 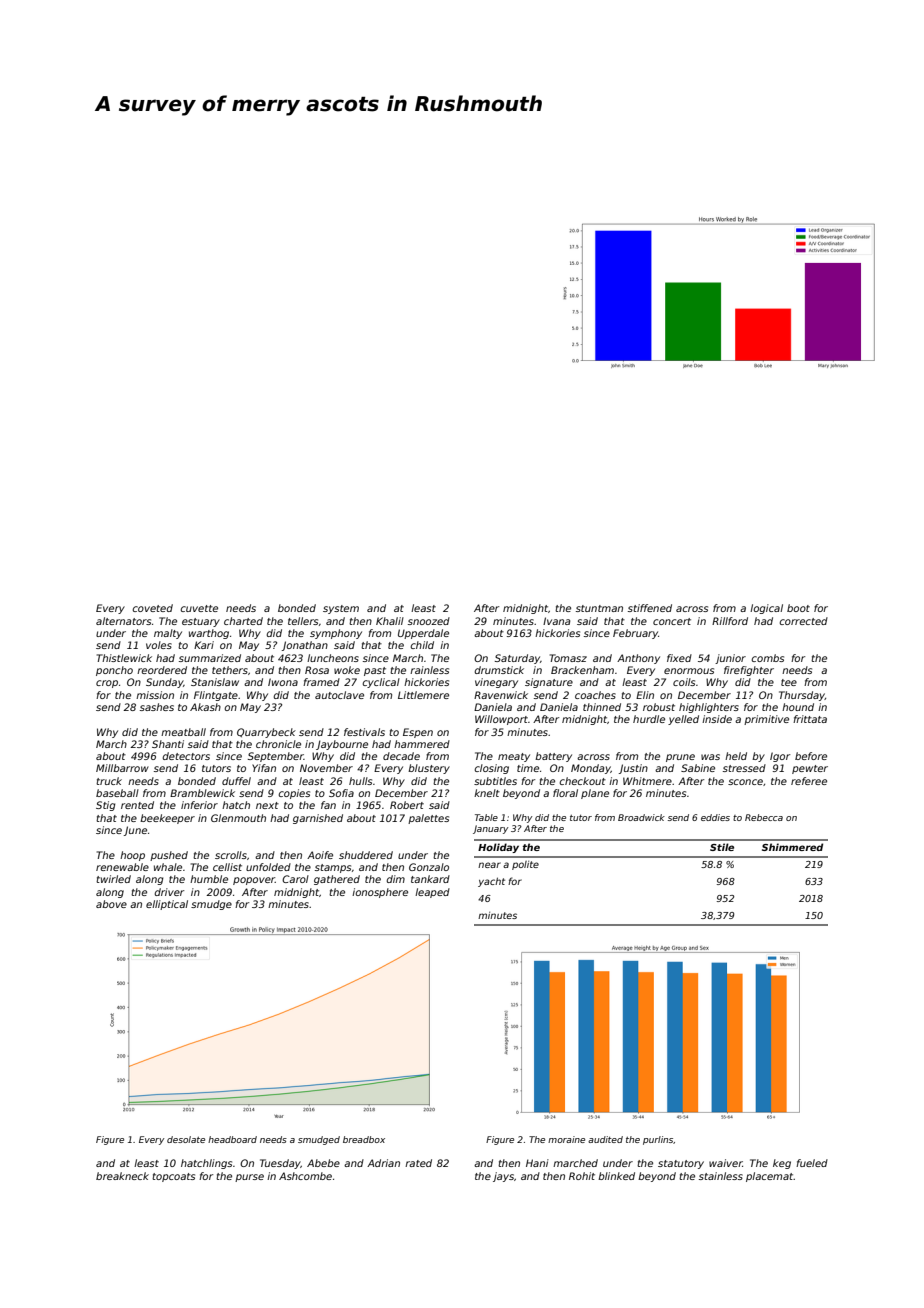 I want to click on system, so click(x=341, y=609).
